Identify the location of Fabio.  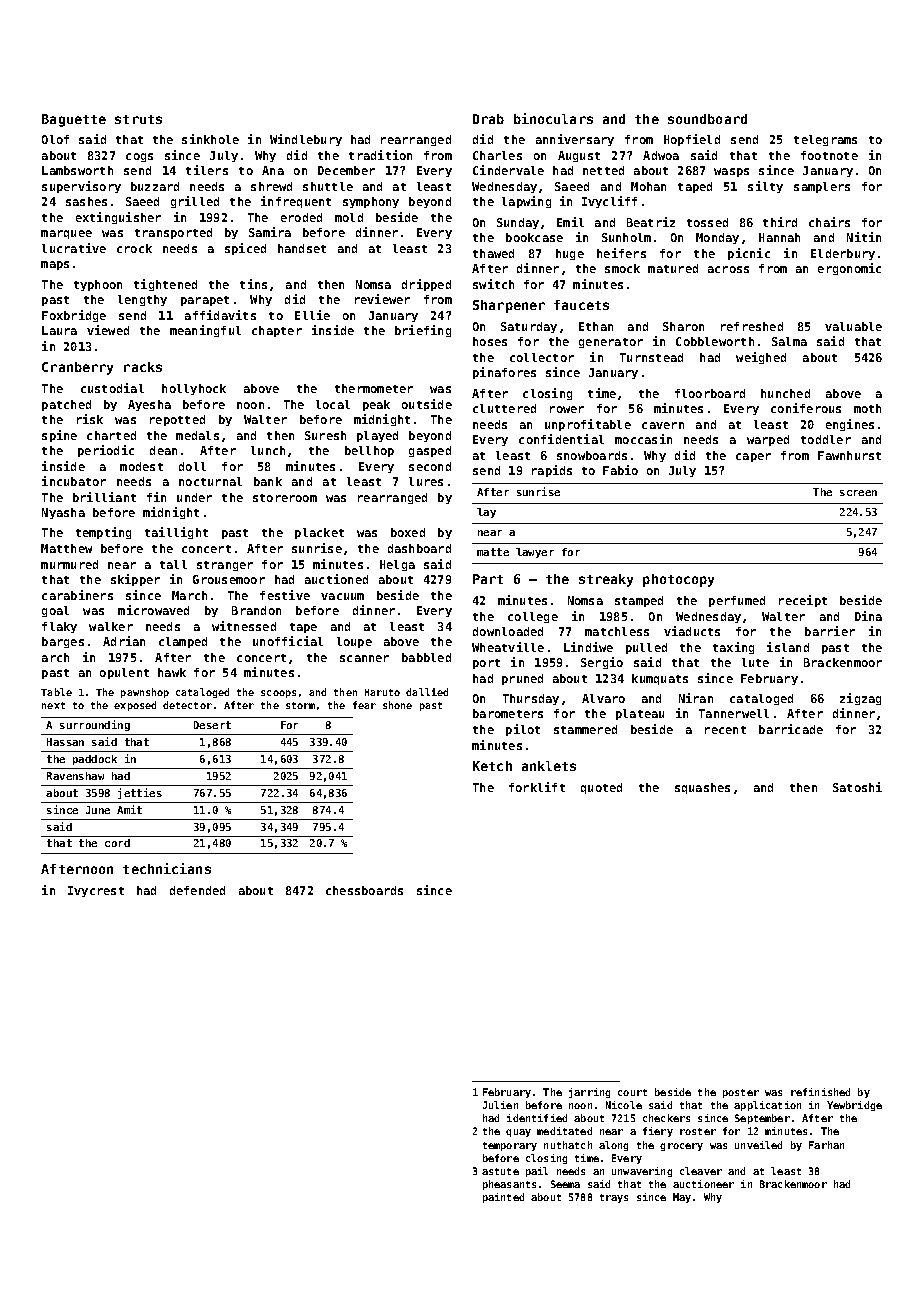
(620, 470).
